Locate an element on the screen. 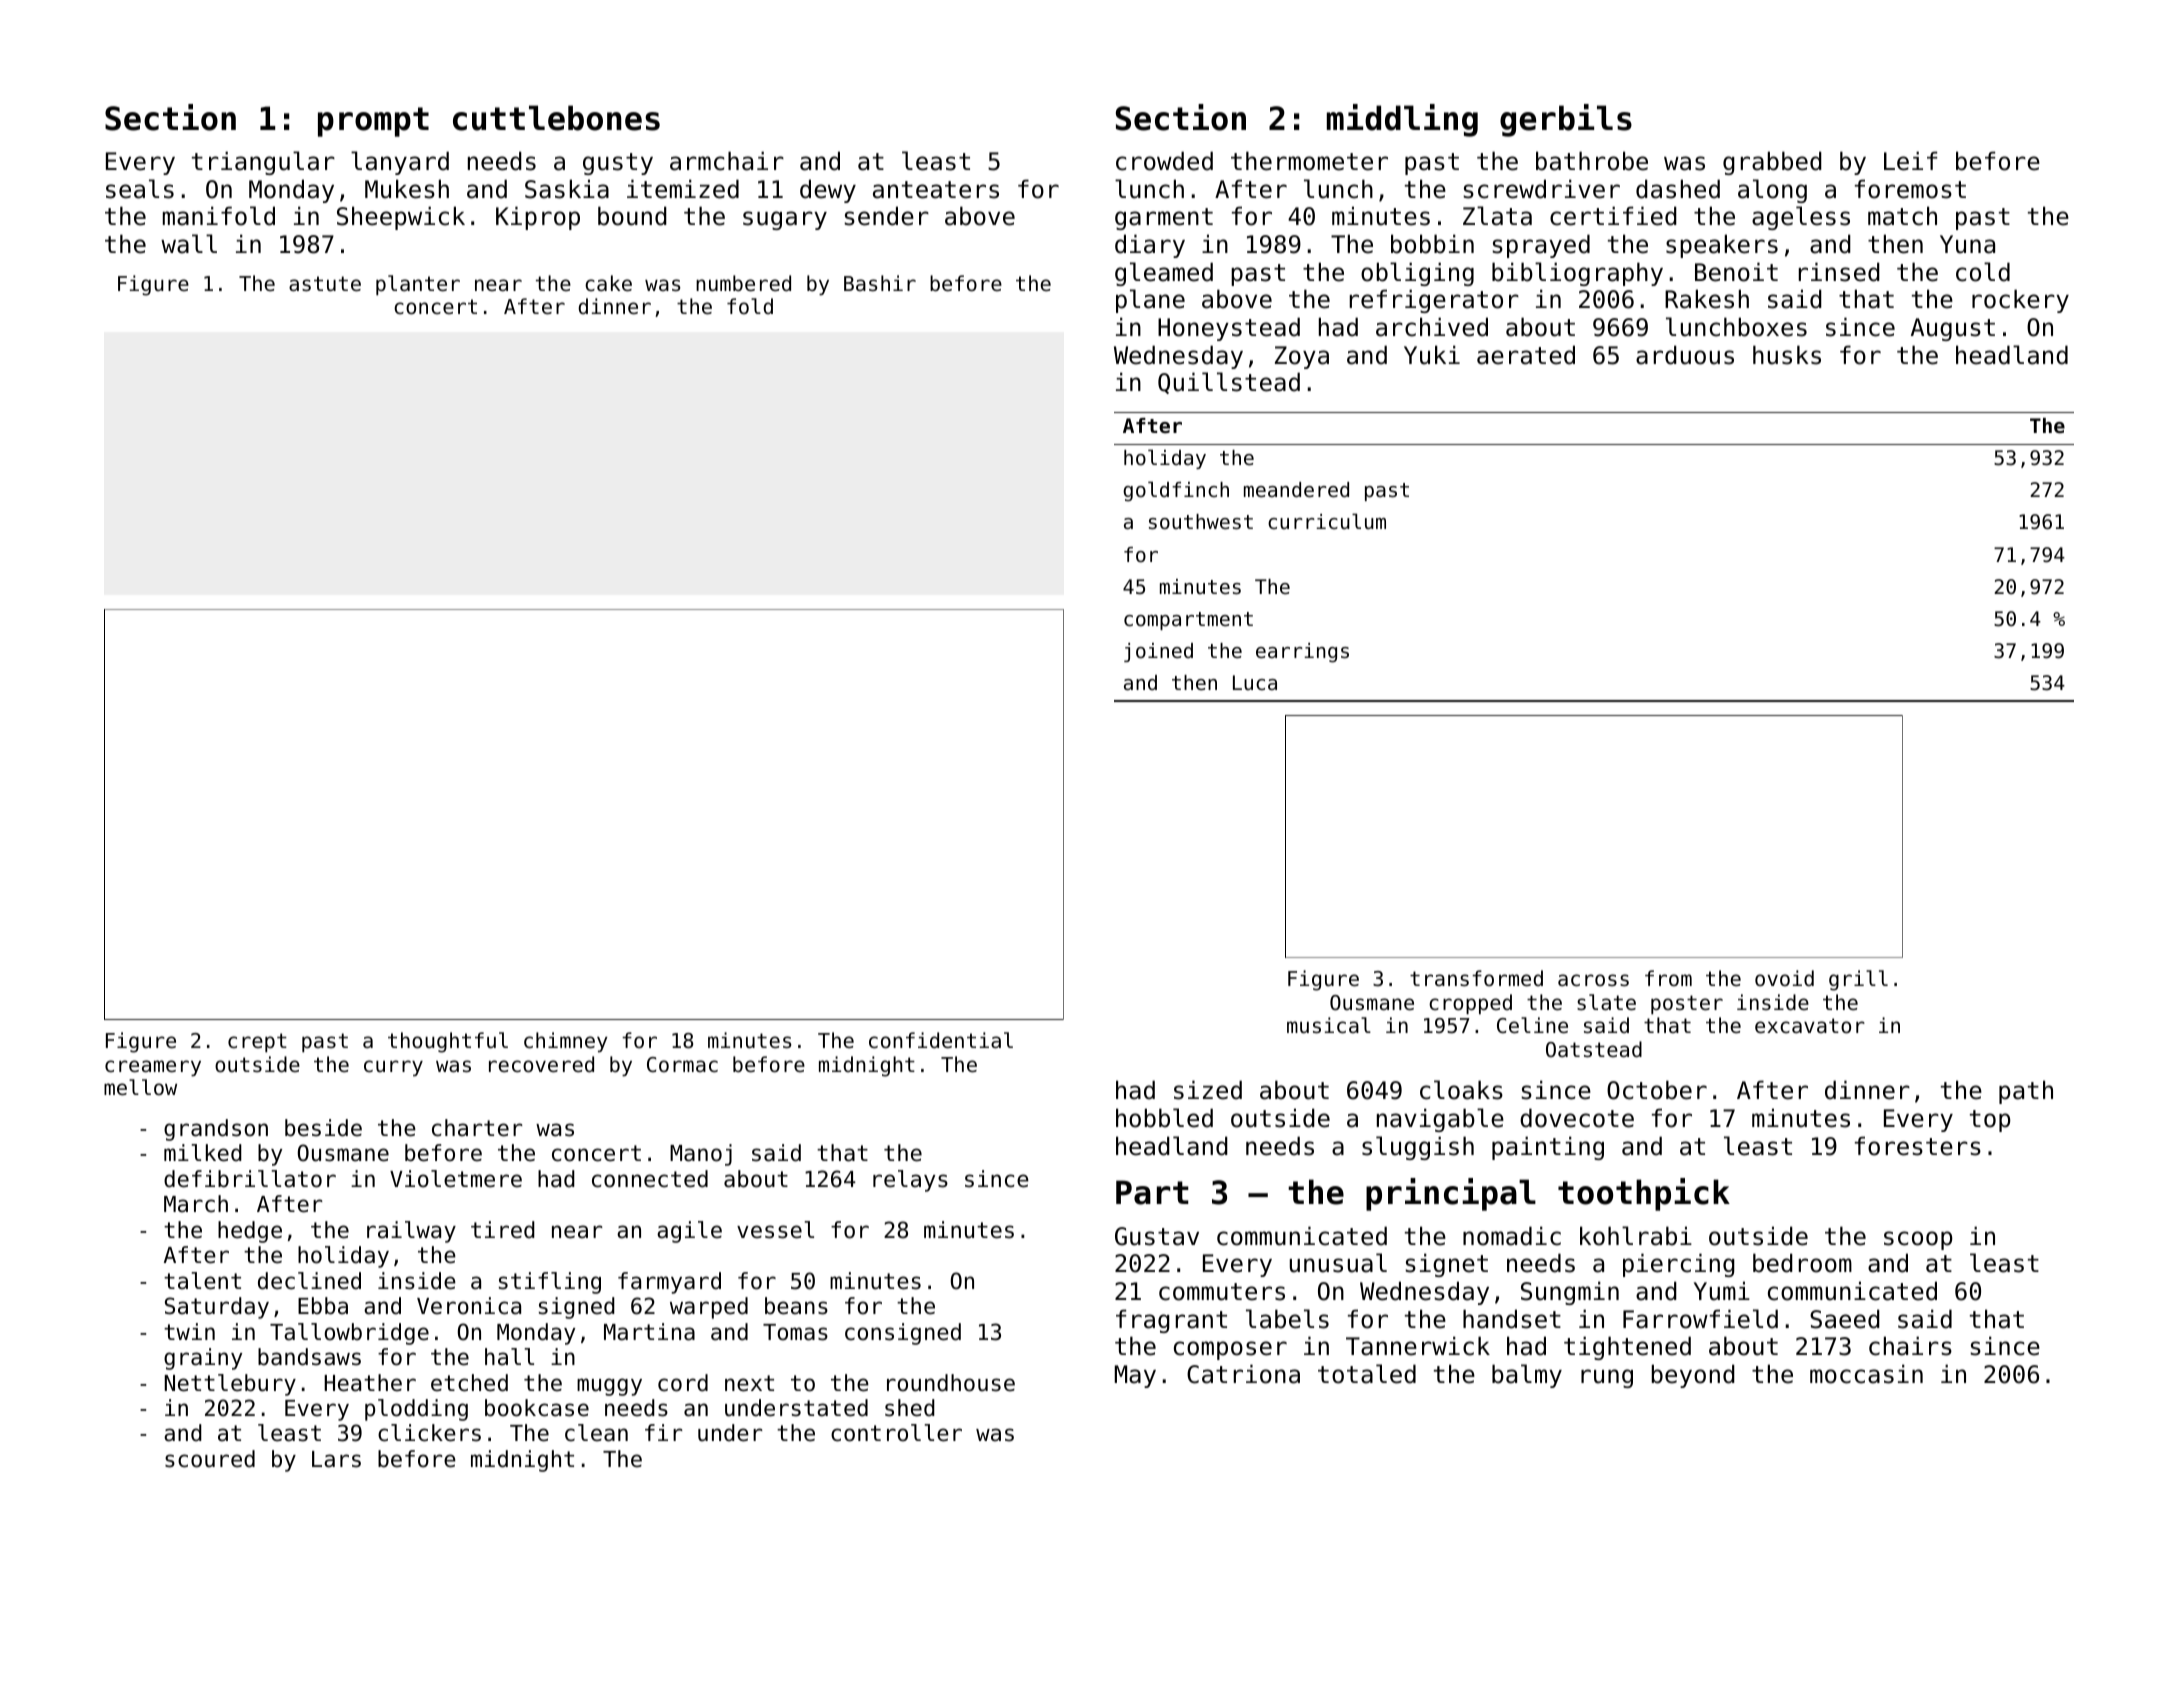 This screenshot has width=2178, height=1683. goldfinch is located at coordinates (1176, 491).
